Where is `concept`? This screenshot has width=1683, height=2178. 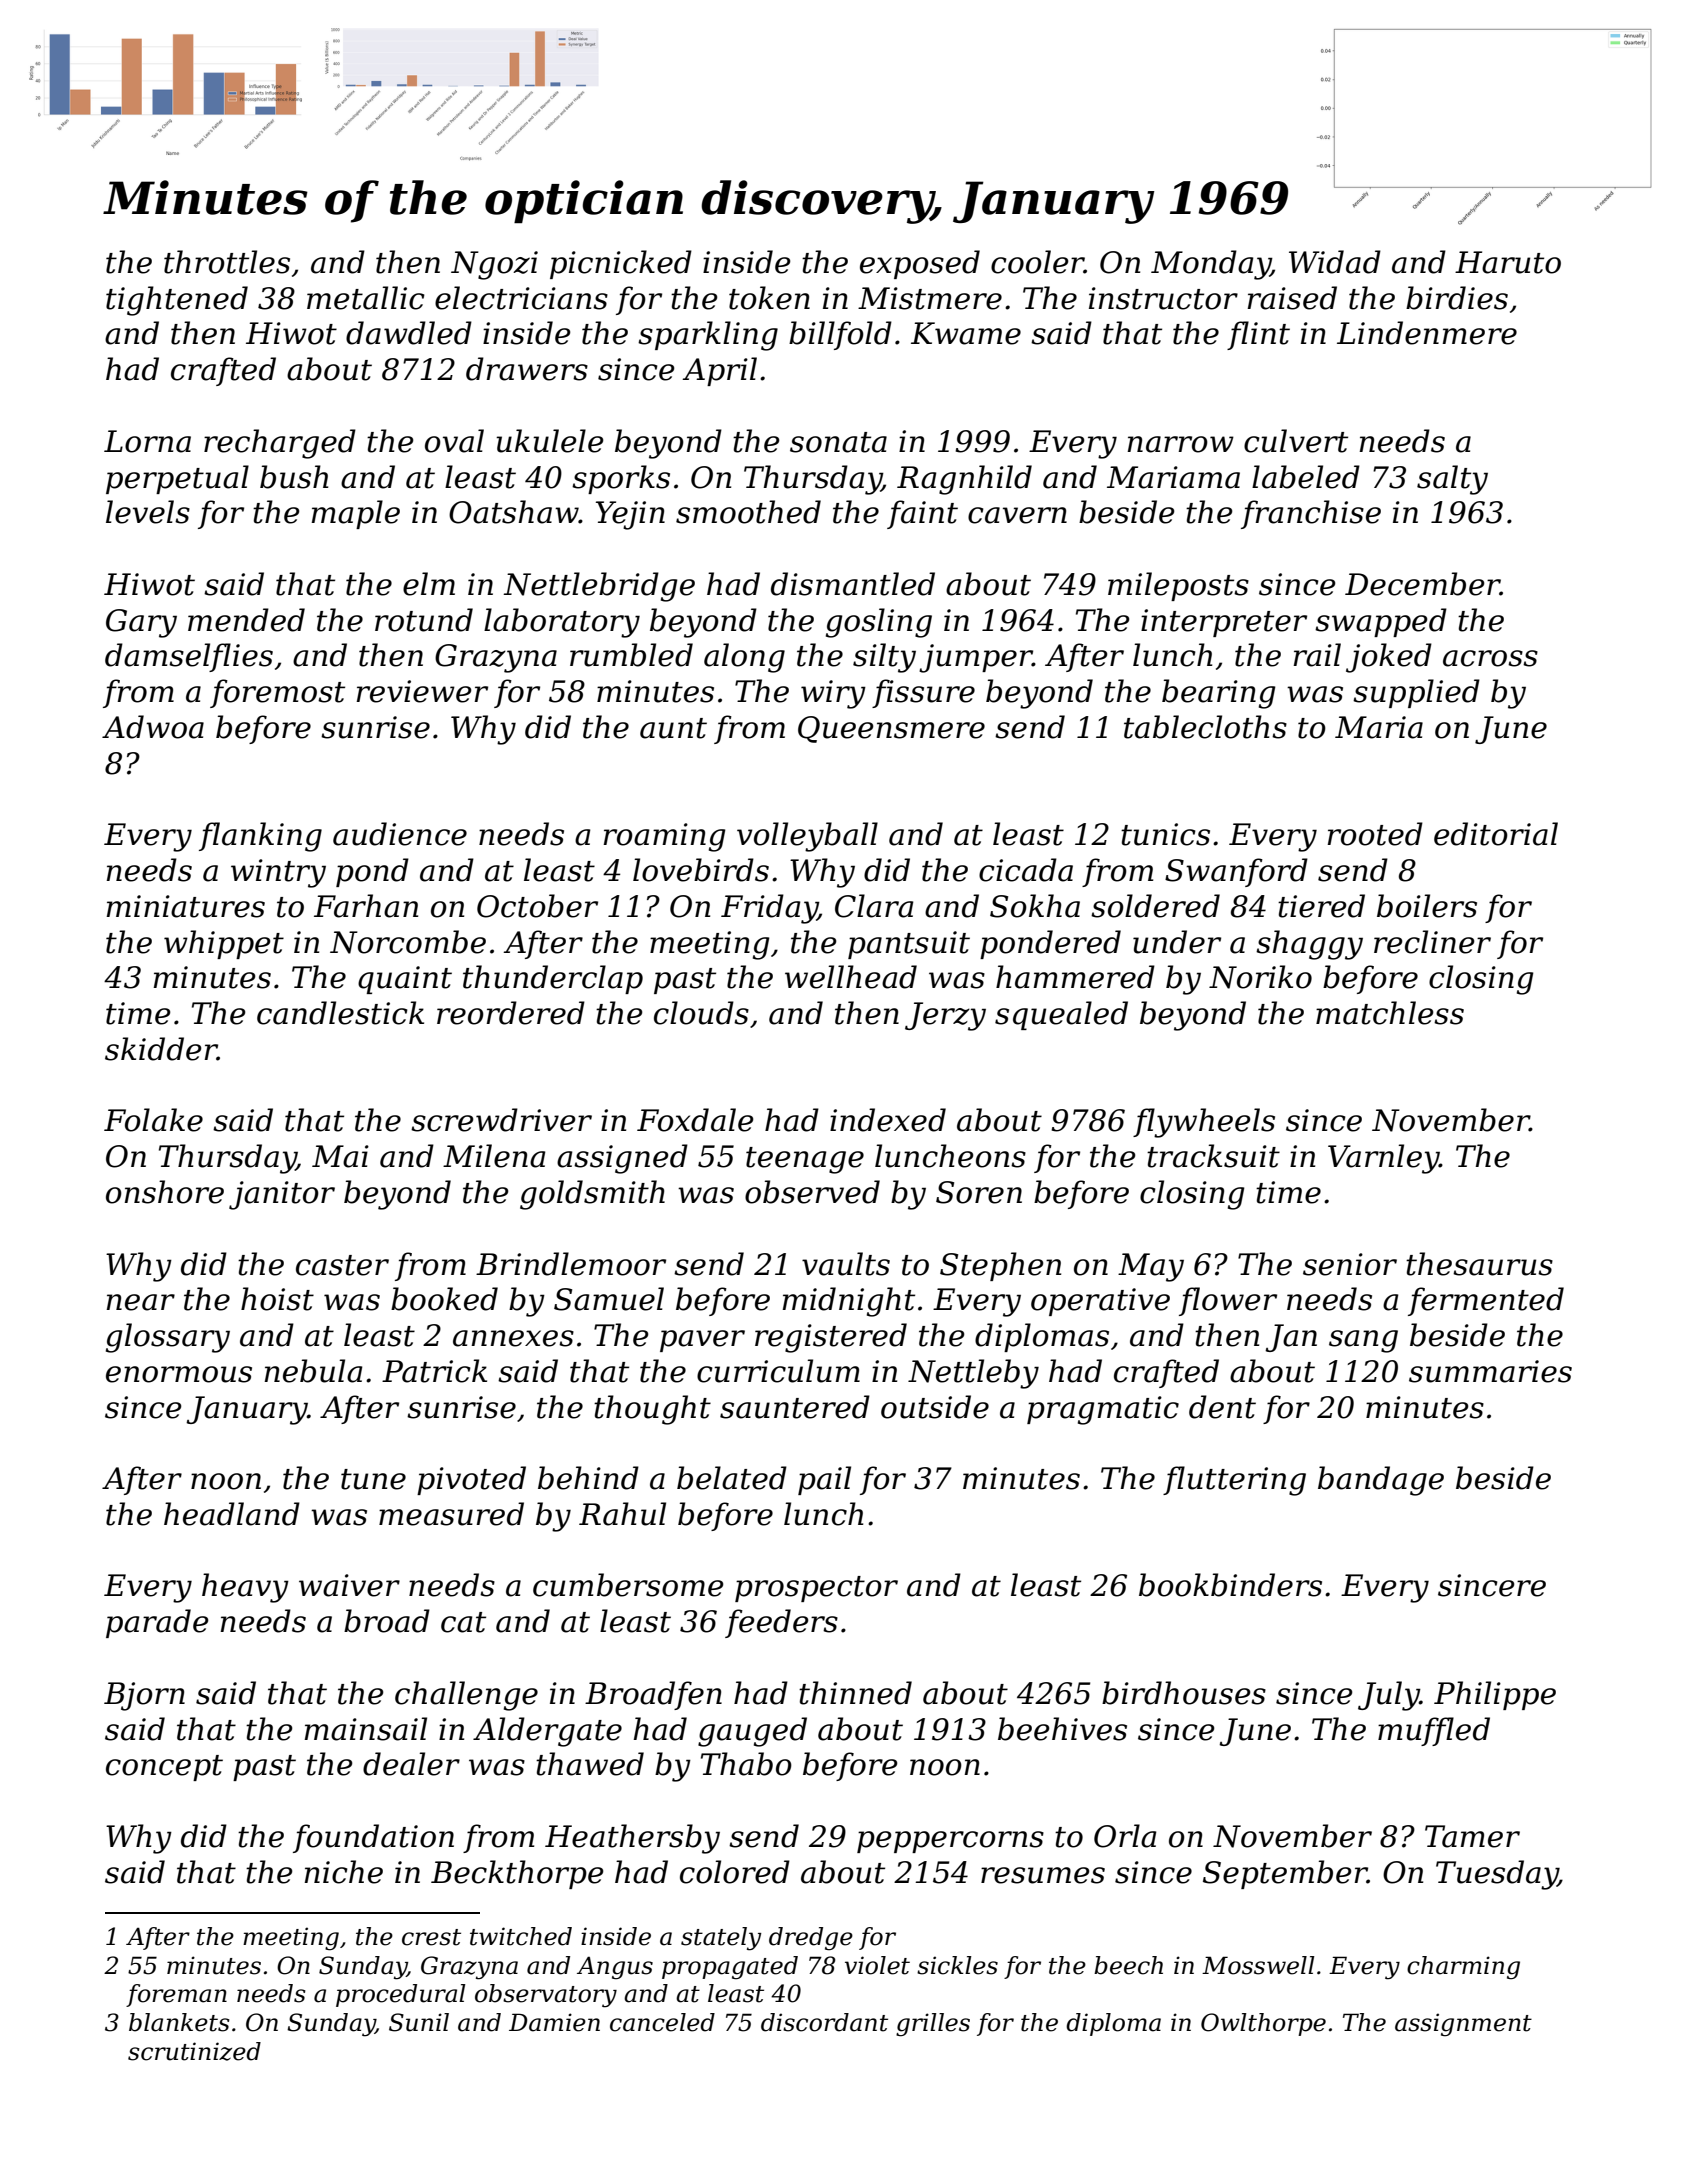 concept is located at coordinates (164, 1768).
